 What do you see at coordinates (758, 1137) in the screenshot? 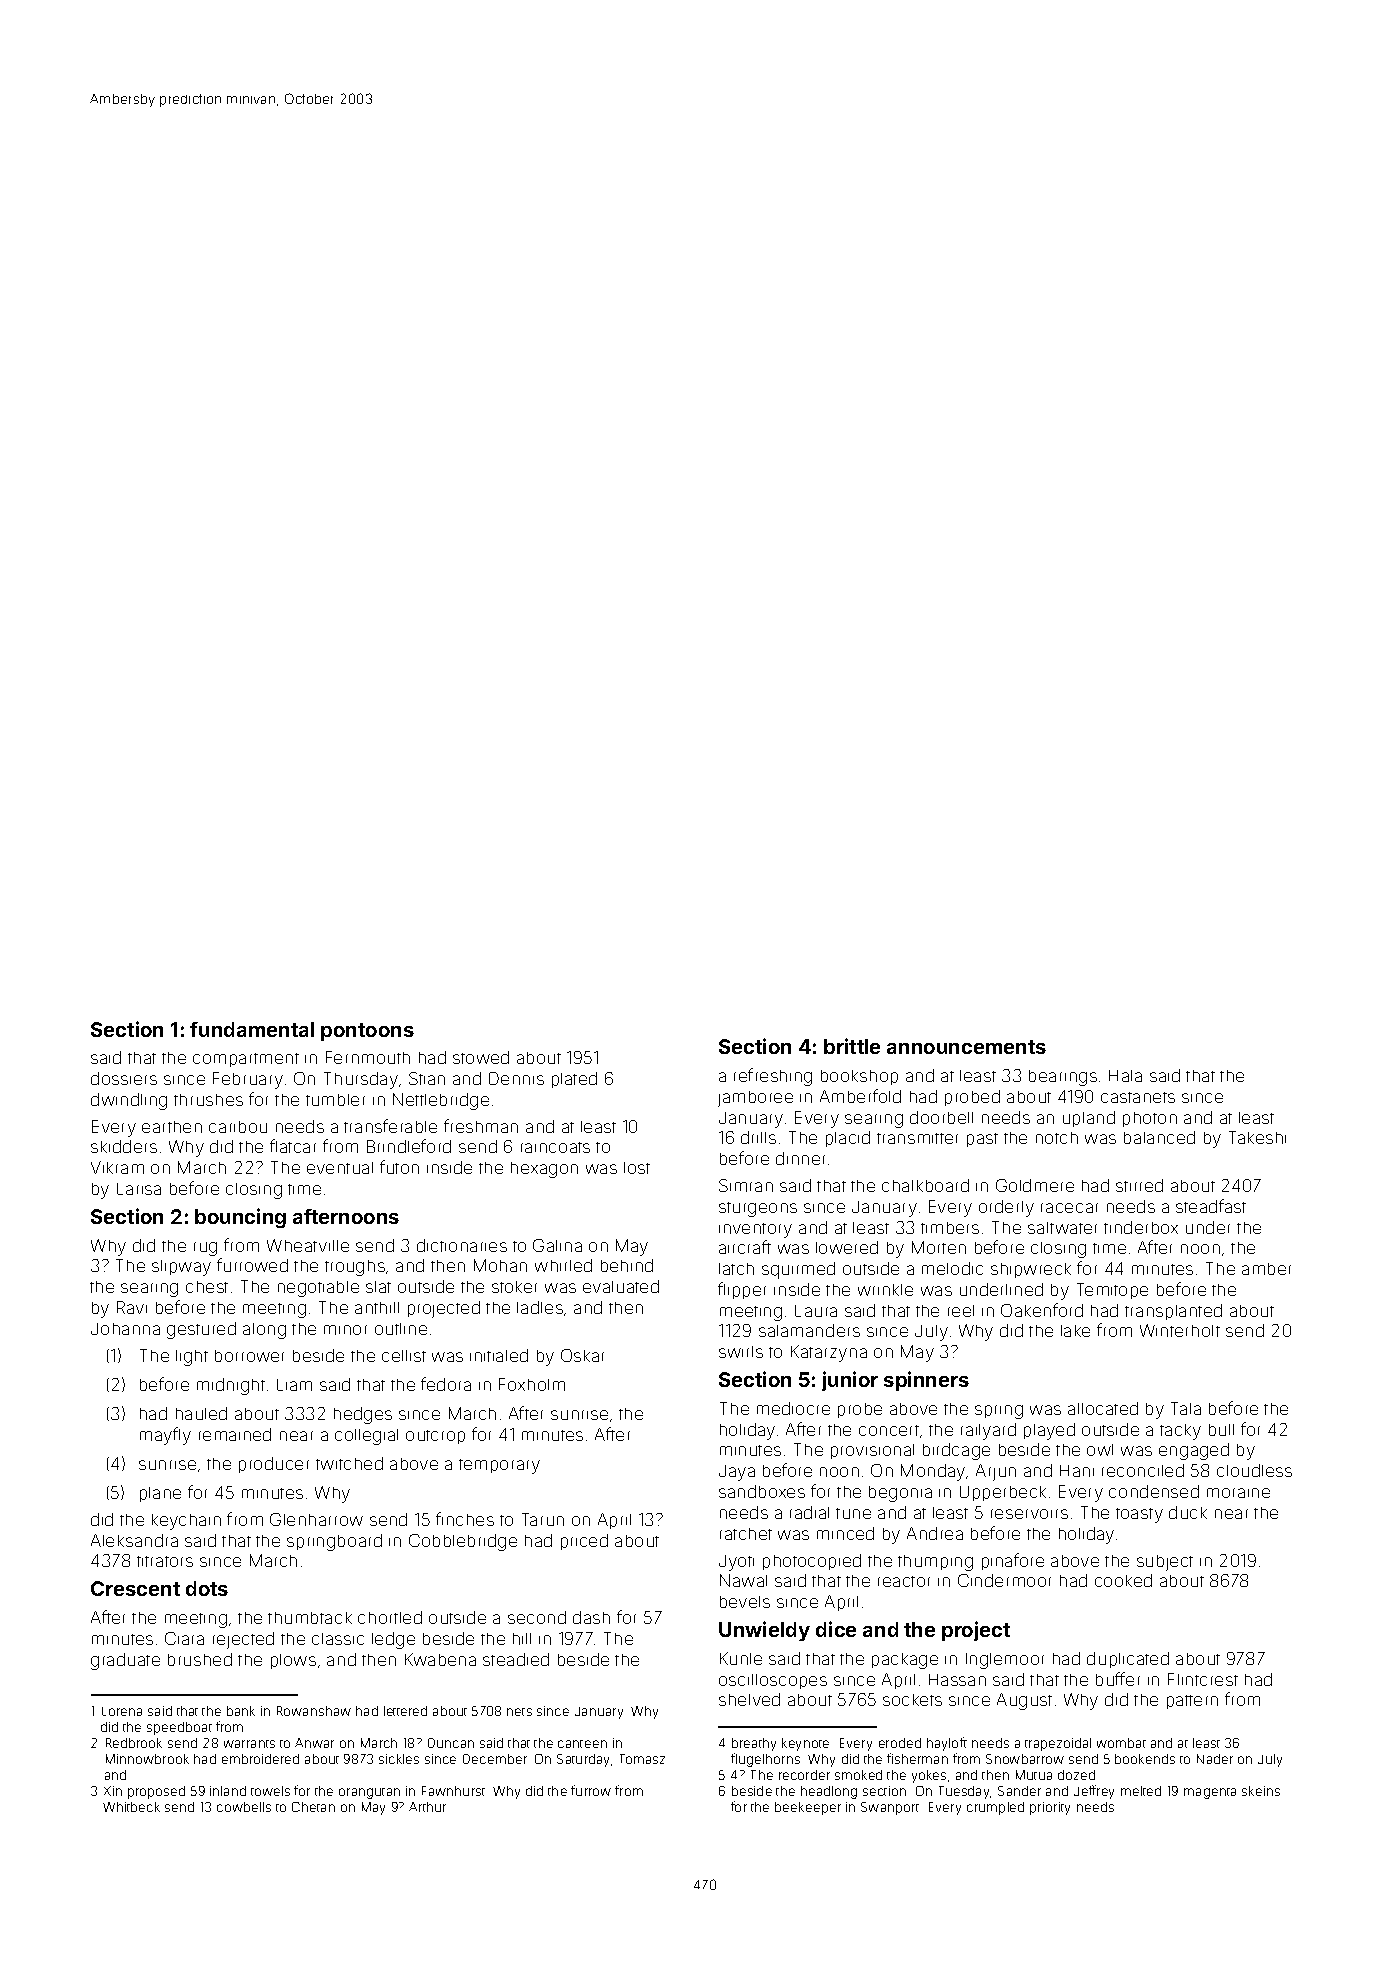
I see `drills` at bounding box center [758, 1137].
